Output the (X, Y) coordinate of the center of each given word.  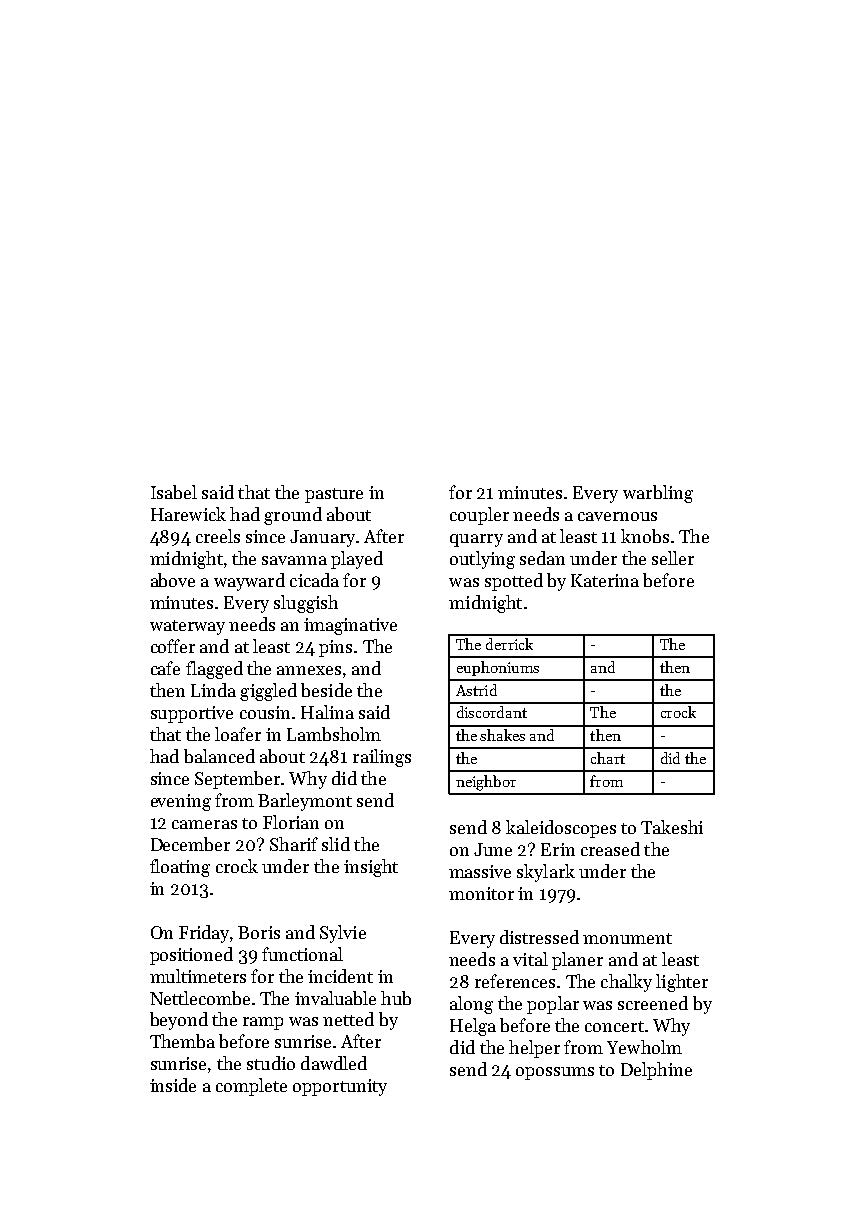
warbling (658, 494)
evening (181, 802)
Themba (182, 1041)
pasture (334, 495)
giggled (268, 692)
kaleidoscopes (561, 829)
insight (371, 868)
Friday (204, 934)
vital (530, 959)
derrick (509, 644)
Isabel (174, 492)
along (471, 1005)
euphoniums (498, 668)
